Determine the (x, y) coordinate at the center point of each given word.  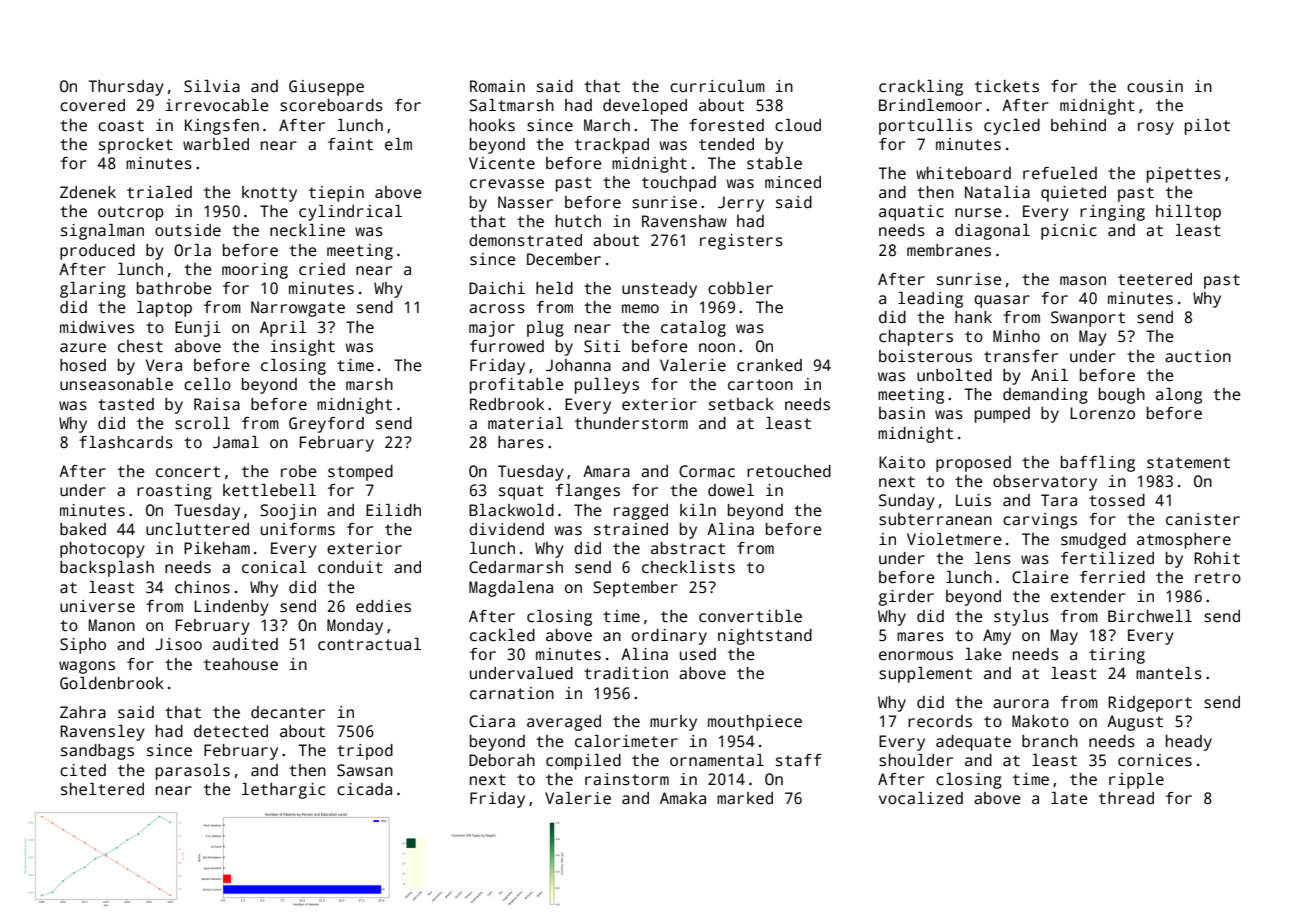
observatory (1045, 483)
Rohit (1217, 558)
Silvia (212, 86)
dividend (506, 529)
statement (1188, 463)
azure (83, 348)
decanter (288, 712)
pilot (1207, 127)
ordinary (669, 637)
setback (741, 404)
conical (274, 567)
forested (726, 125)
